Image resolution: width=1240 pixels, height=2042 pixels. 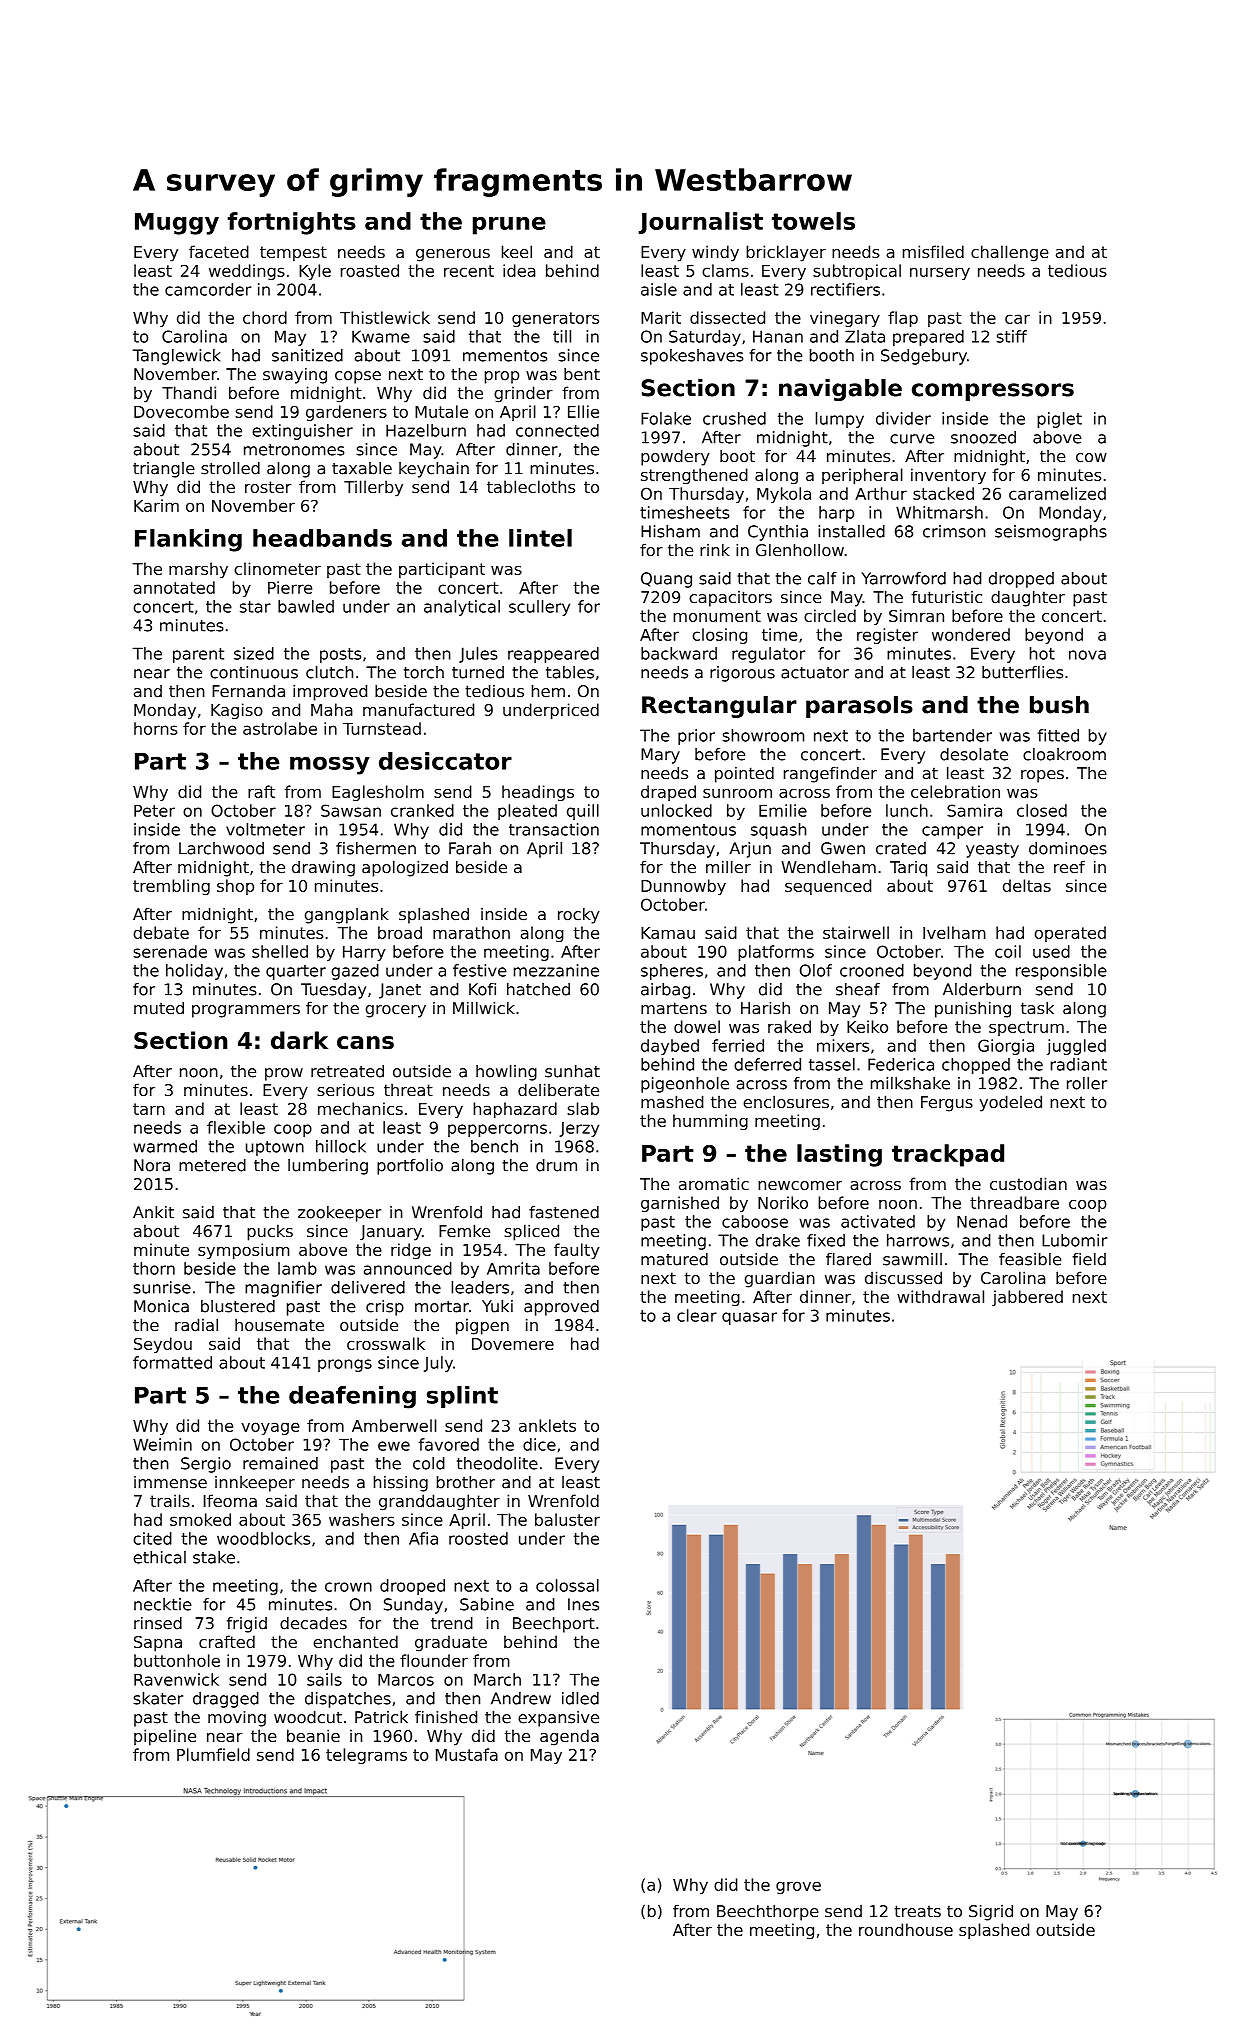 What do you see at coordinates (813, 221) in the image?
I see `towels` at bounding box center [813, 221].
